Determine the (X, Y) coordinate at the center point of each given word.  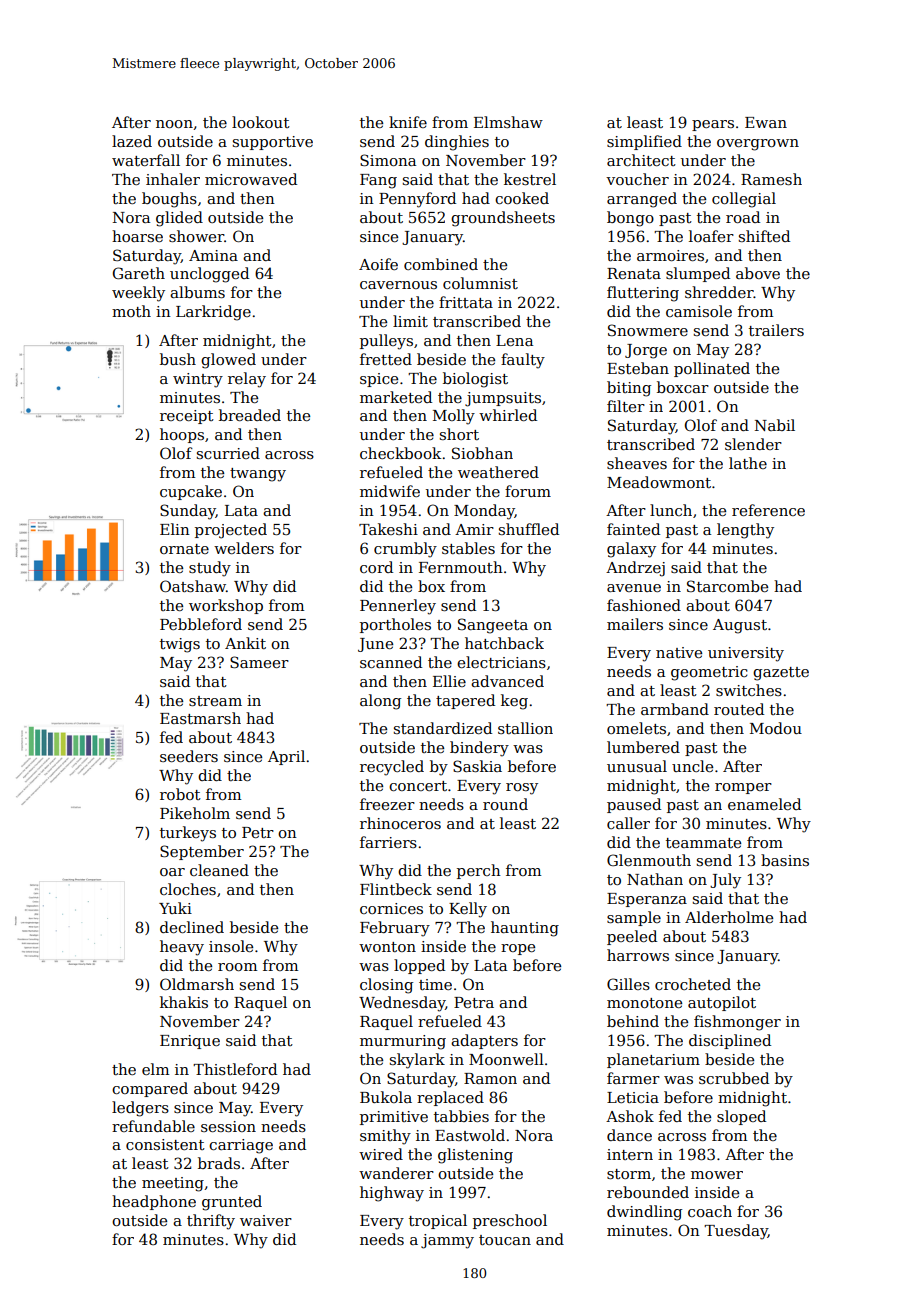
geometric (709, 673)
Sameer (259, 662)
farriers (388, 842)
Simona (388, 160)
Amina (213, 255)
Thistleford (235, 1069)
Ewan (766, 122)
